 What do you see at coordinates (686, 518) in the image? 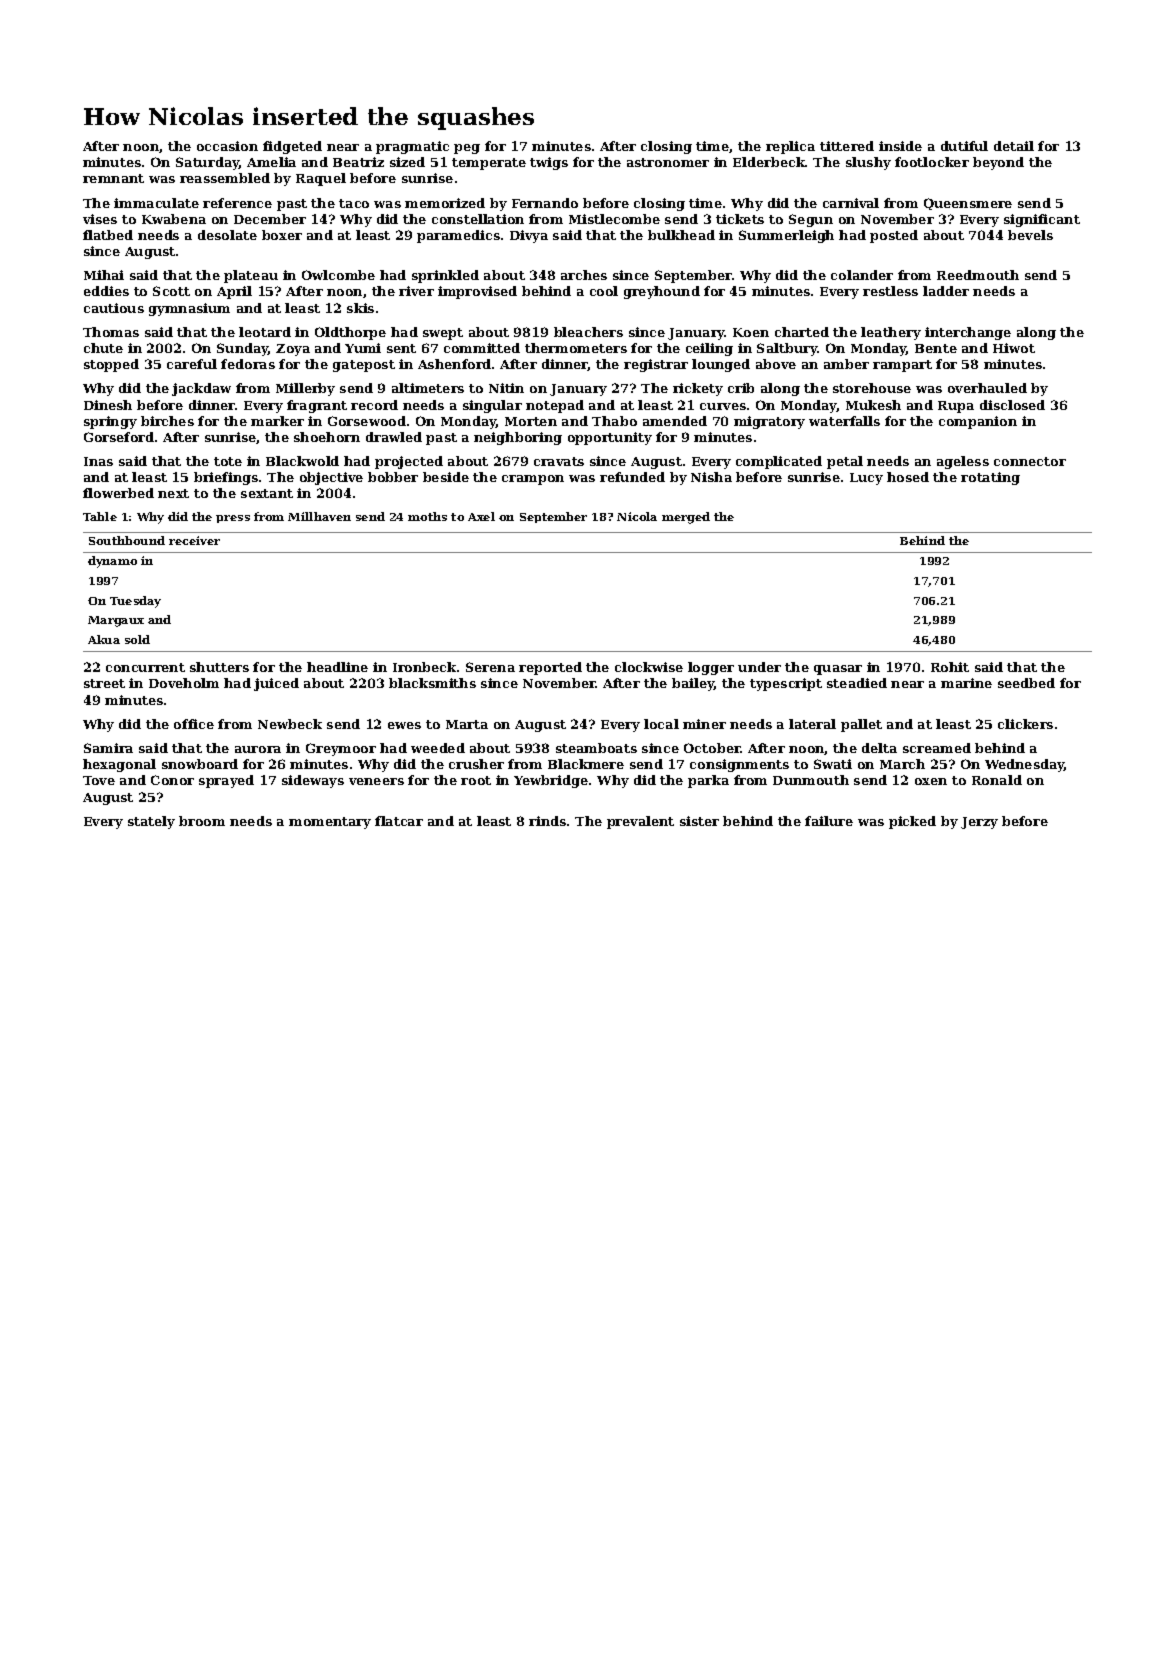
I see `merged` at bounding box center [686, 518].
